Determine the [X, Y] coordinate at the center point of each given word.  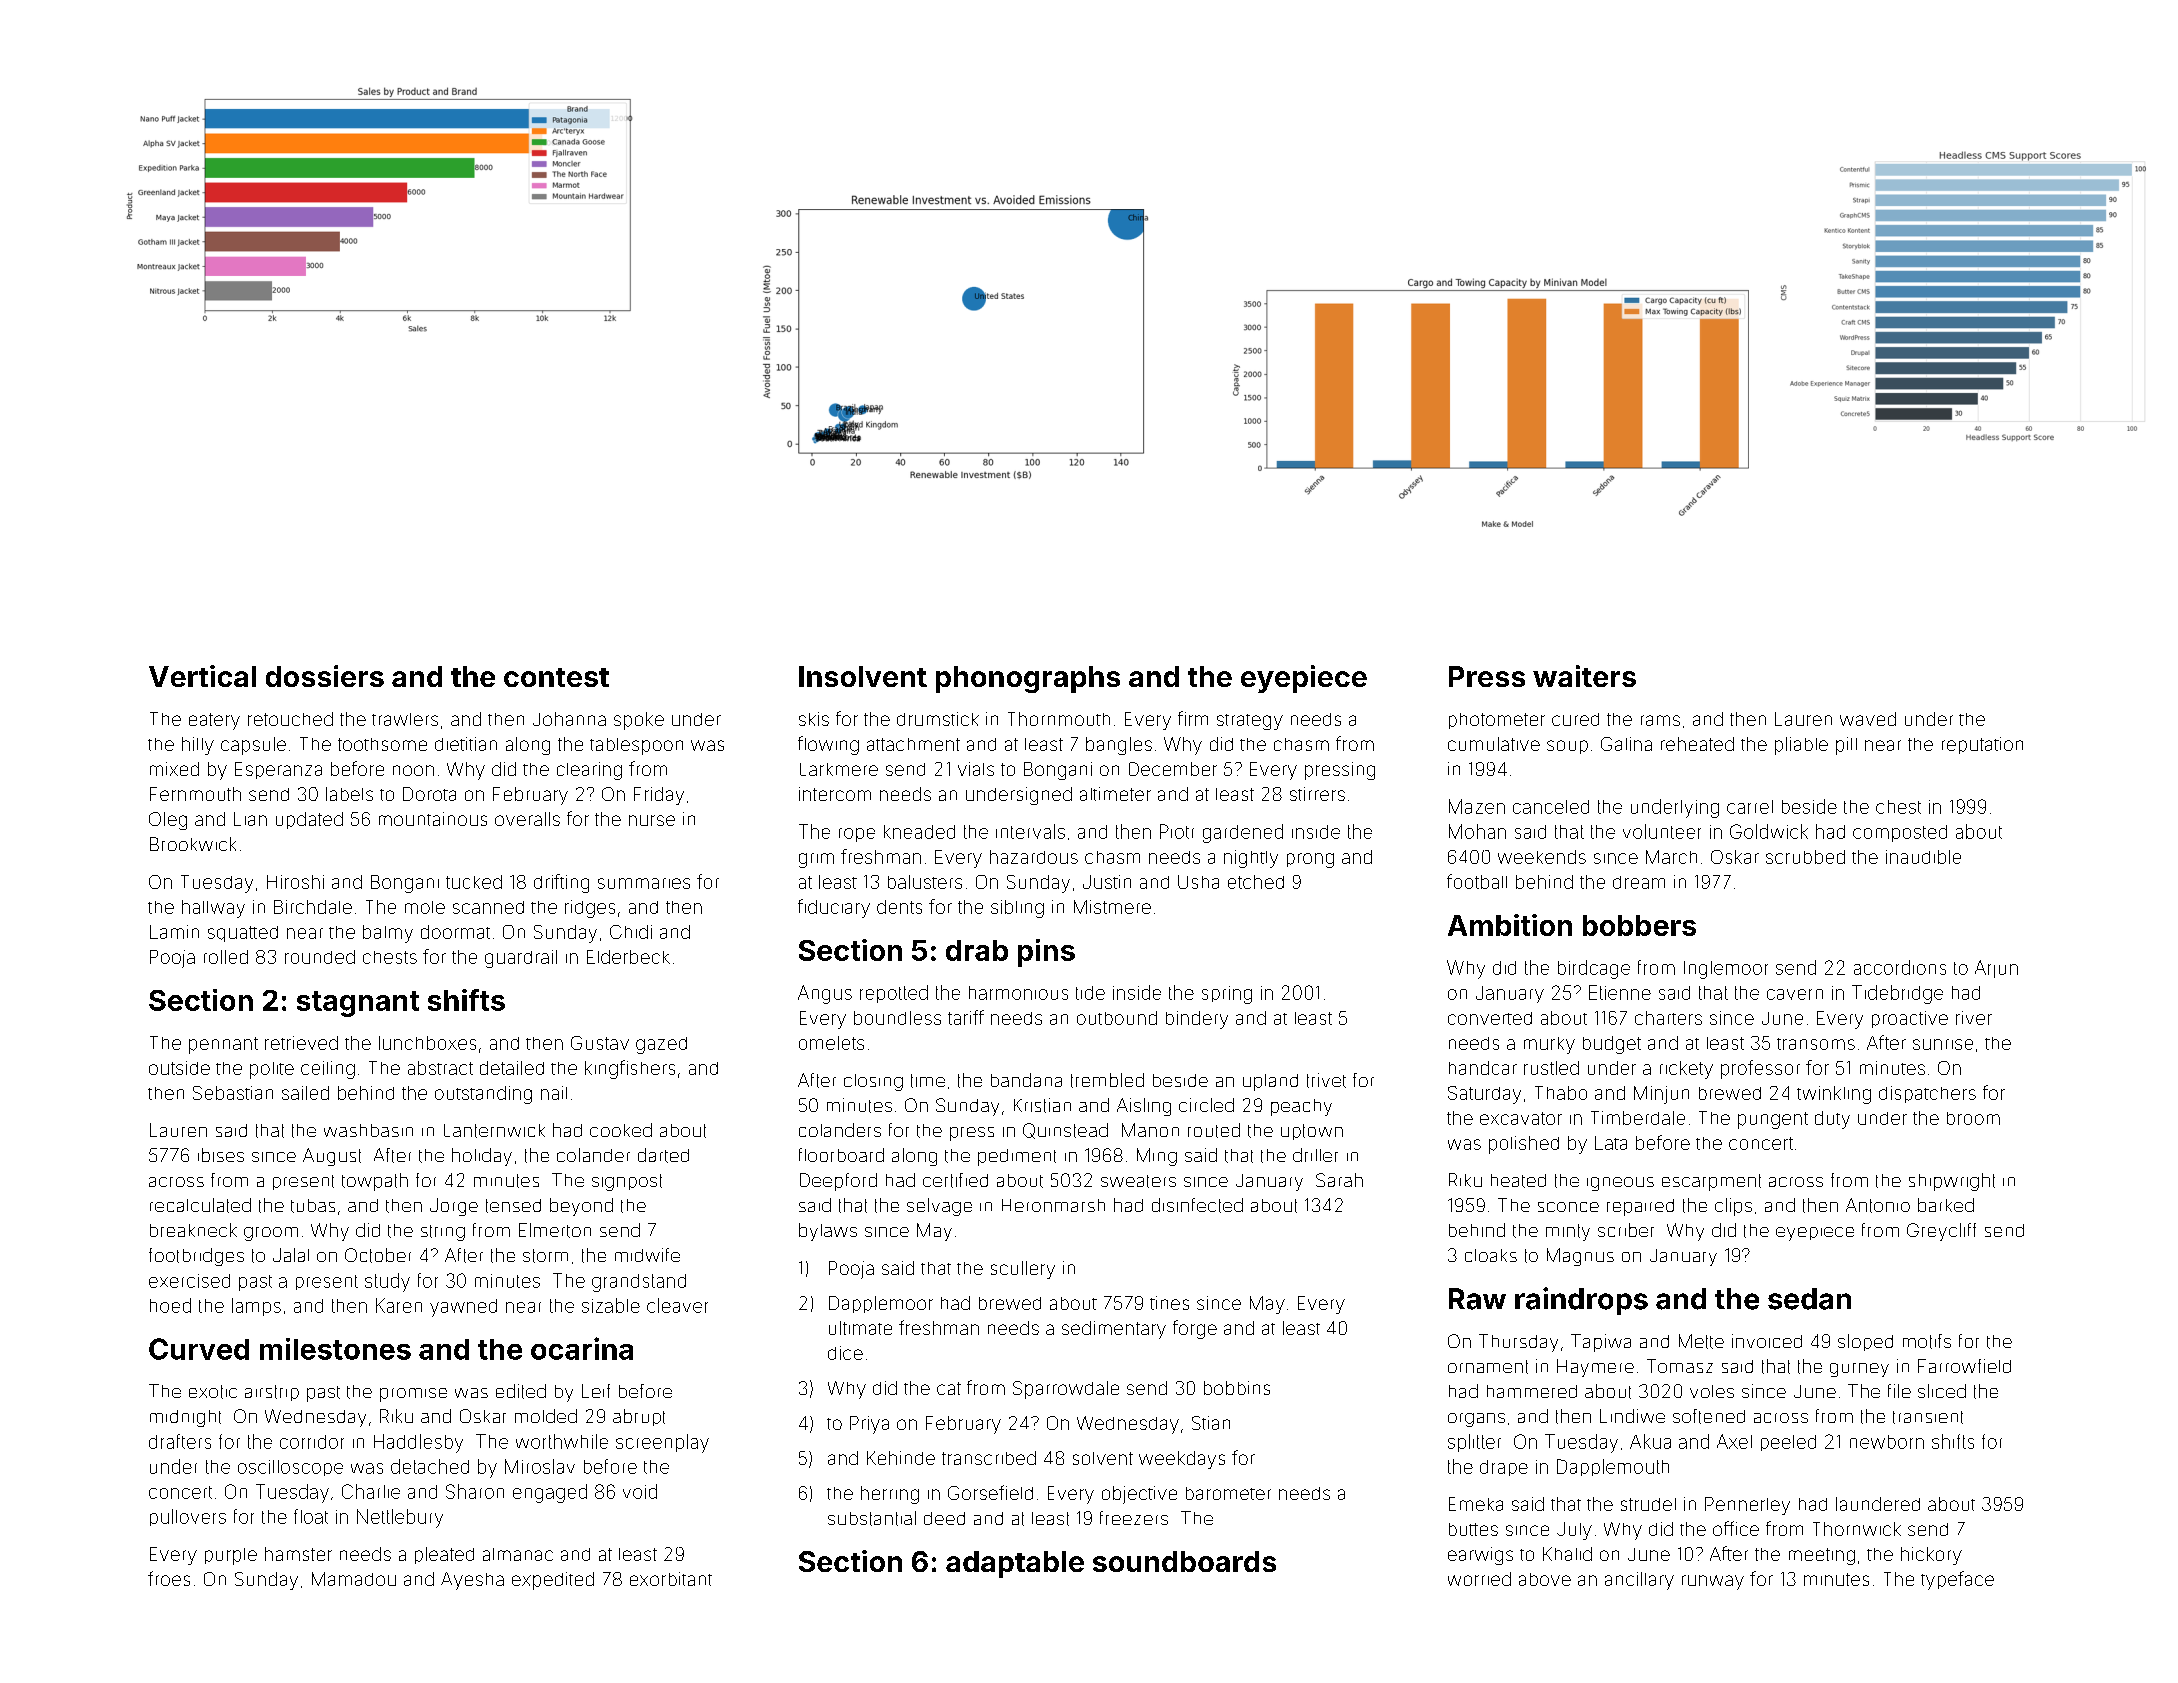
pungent [1773, 1120]
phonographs [1028, 679]
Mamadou [354, 1579]
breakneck [193, 1230]
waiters [1584, 676]
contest [556, 677]
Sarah [1339, 1180]
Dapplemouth [1613, 1467]
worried [1479, 1579]
